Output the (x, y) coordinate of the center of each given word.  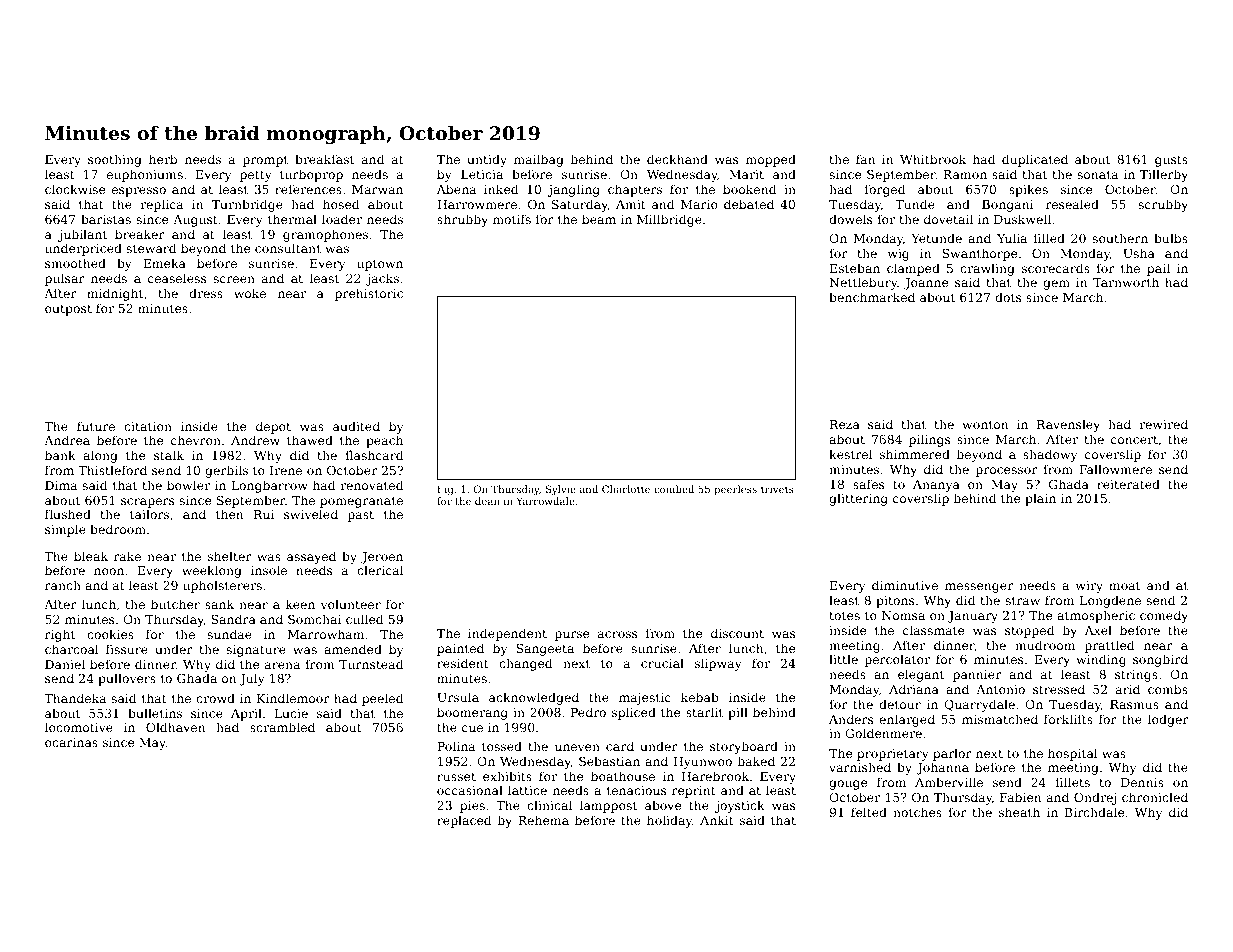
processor (1006, 472)
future (96, 426)
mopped (771, 160)
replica (161, 205)
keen (300, 604)
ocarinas (71, 742)
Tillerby (1164, 175)
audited (356, 426)
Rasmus (1134, 704)
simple (65, 530)
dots (1008, 297)
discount (737, 633)
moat (1124, 585)
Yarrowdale (545, 501)
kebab (700, 697)
